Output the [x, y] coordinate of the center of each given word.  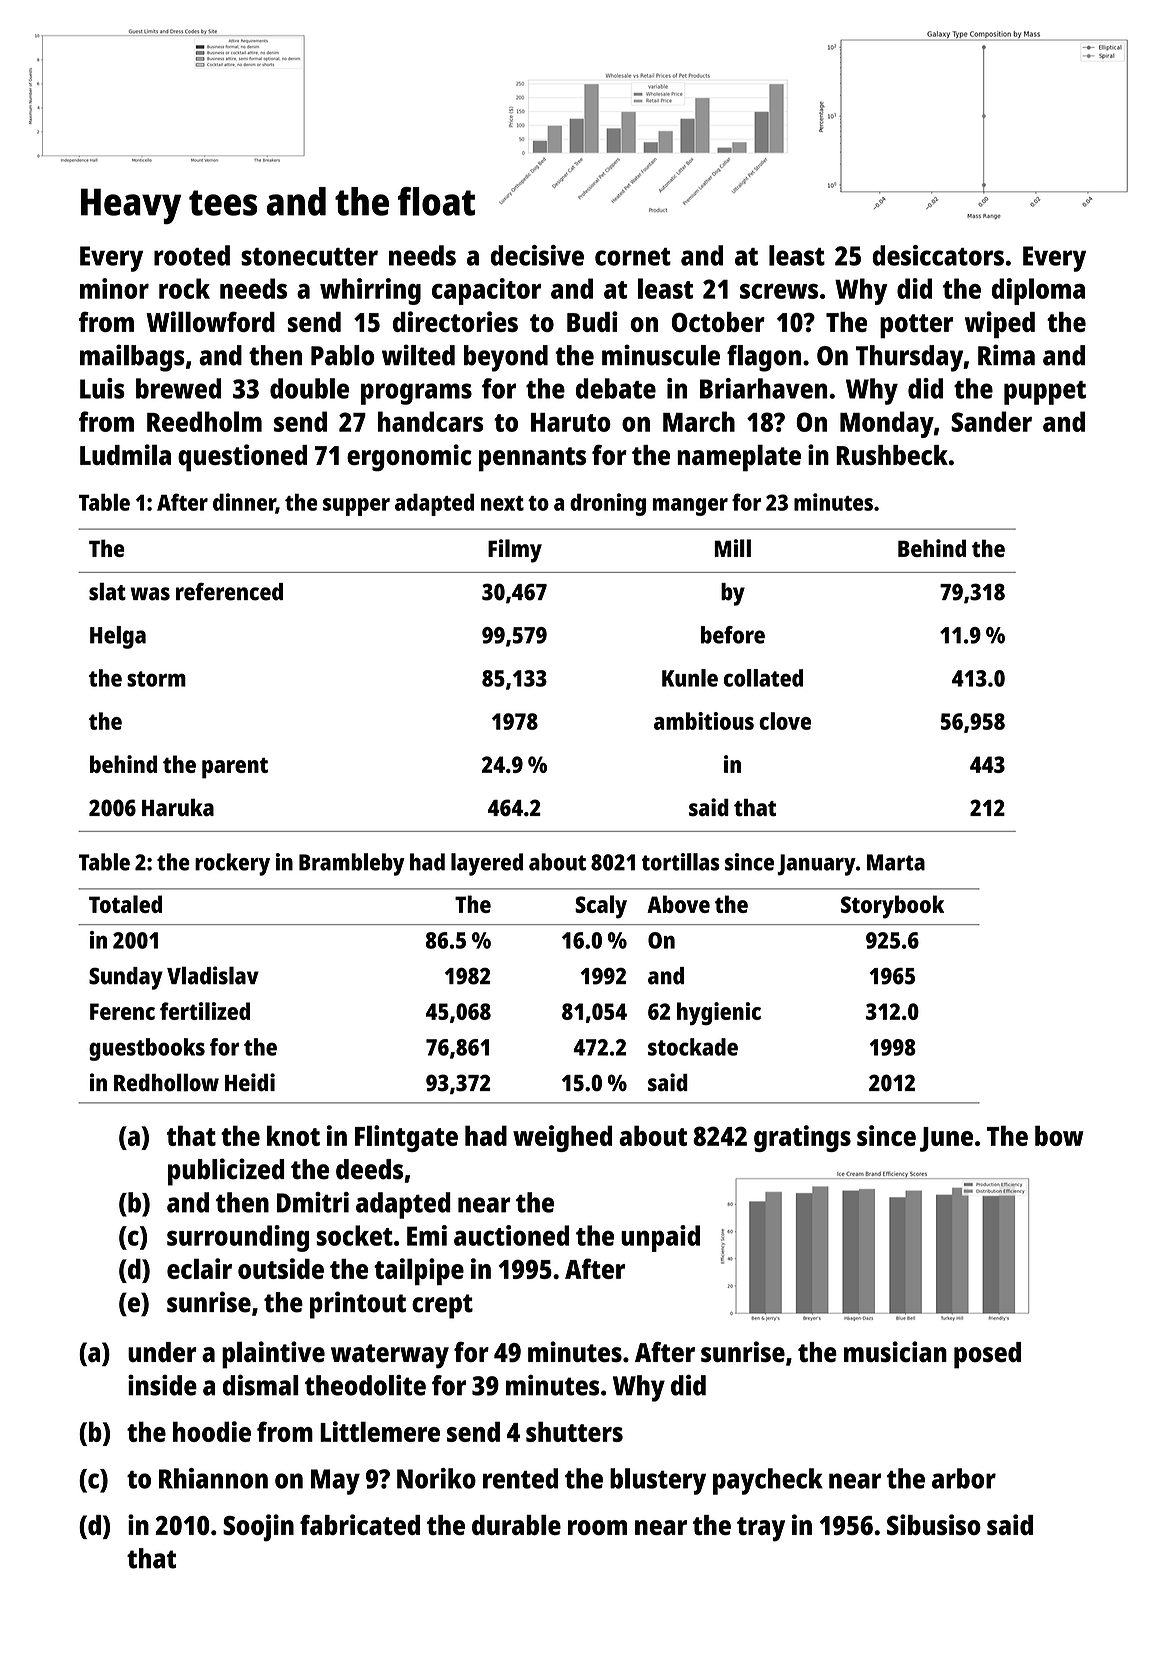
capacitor [486, 291]
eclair [199, 1268]
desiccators [938, 255]
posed [987, 1355]
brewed [178, 388]
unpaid [660, 1238]
